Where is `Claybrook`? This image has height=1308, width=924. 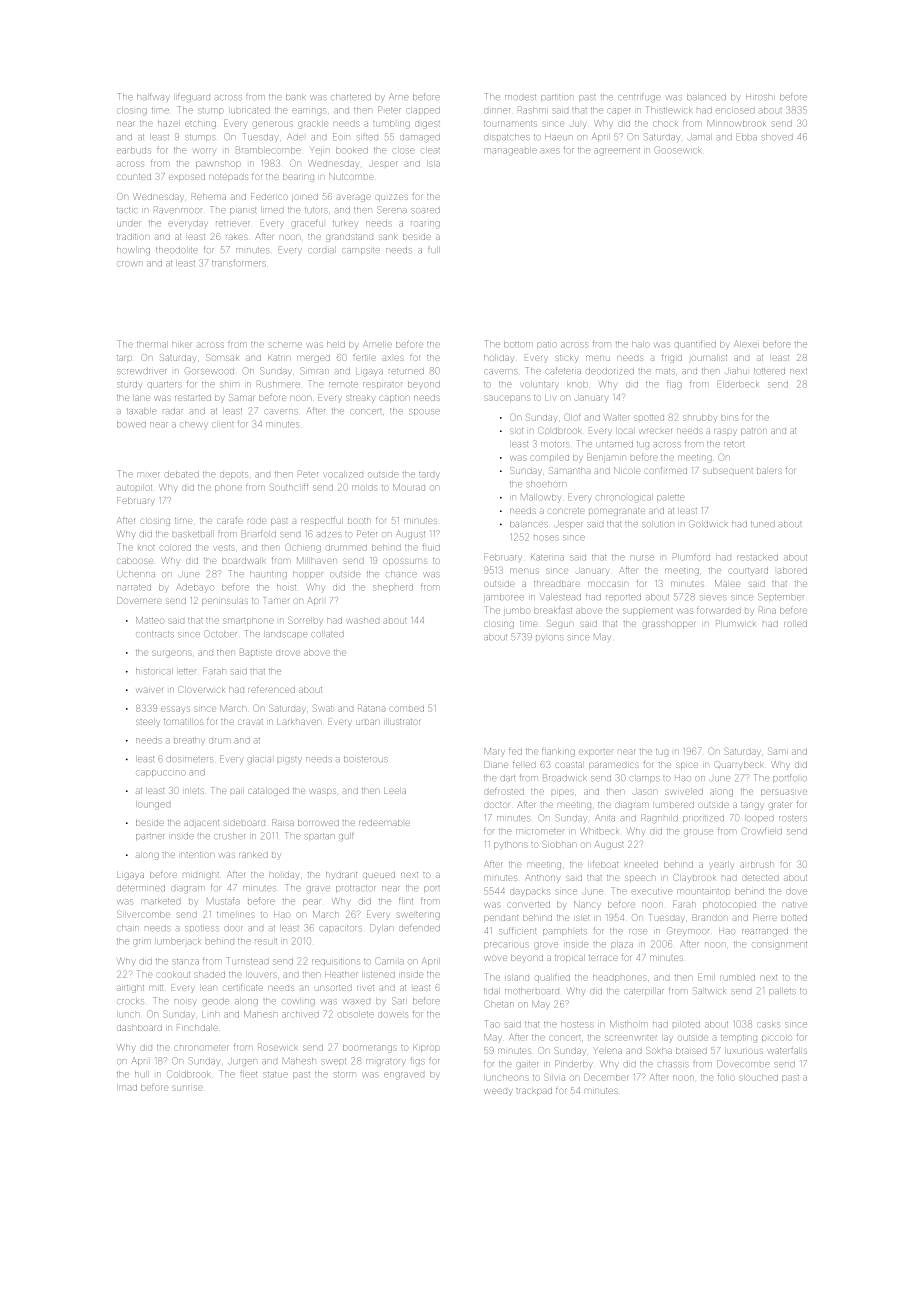
Claybrook is located at coordinates (695, 878).
